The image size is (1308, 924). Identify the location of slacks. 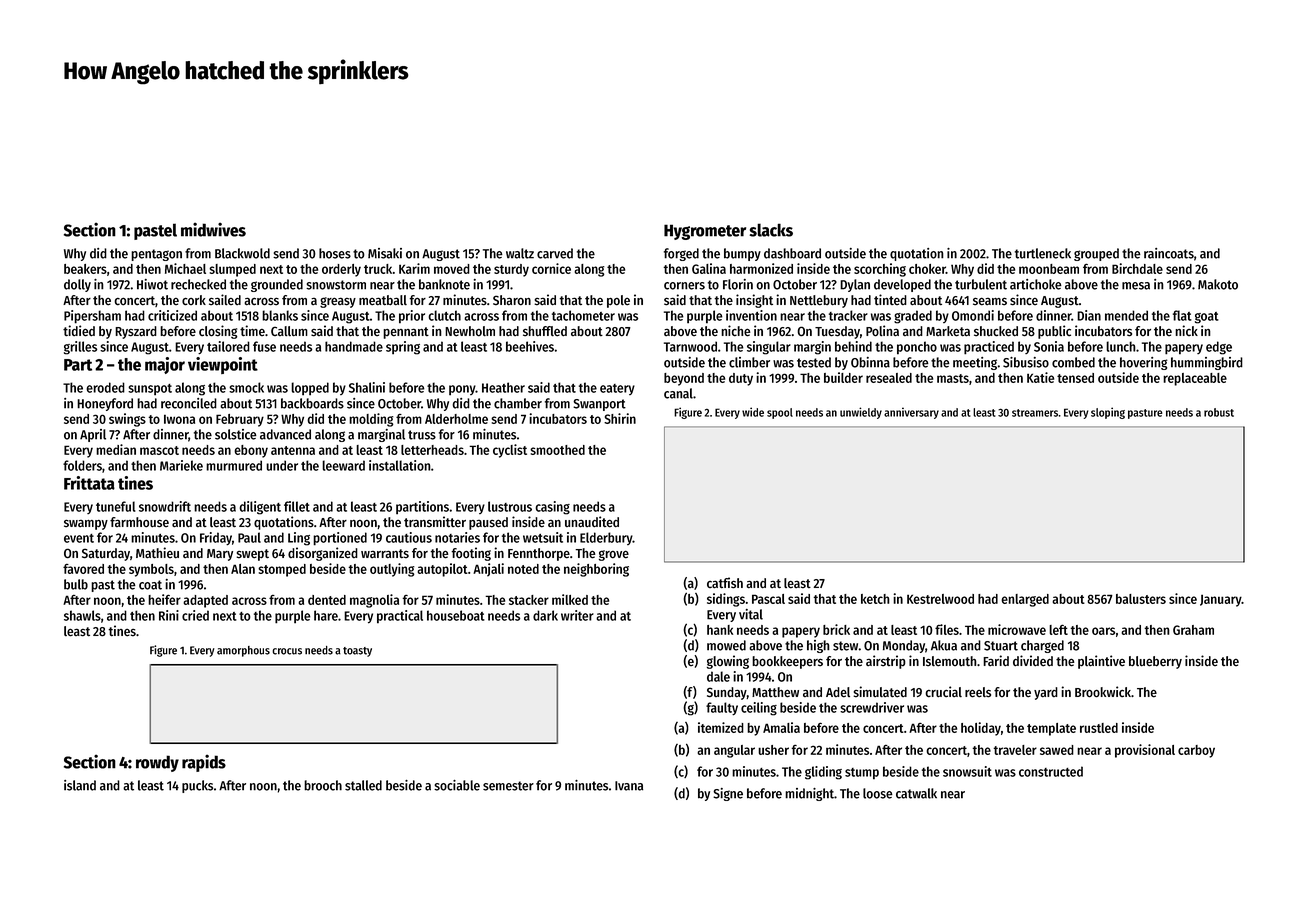
(771, 230).
